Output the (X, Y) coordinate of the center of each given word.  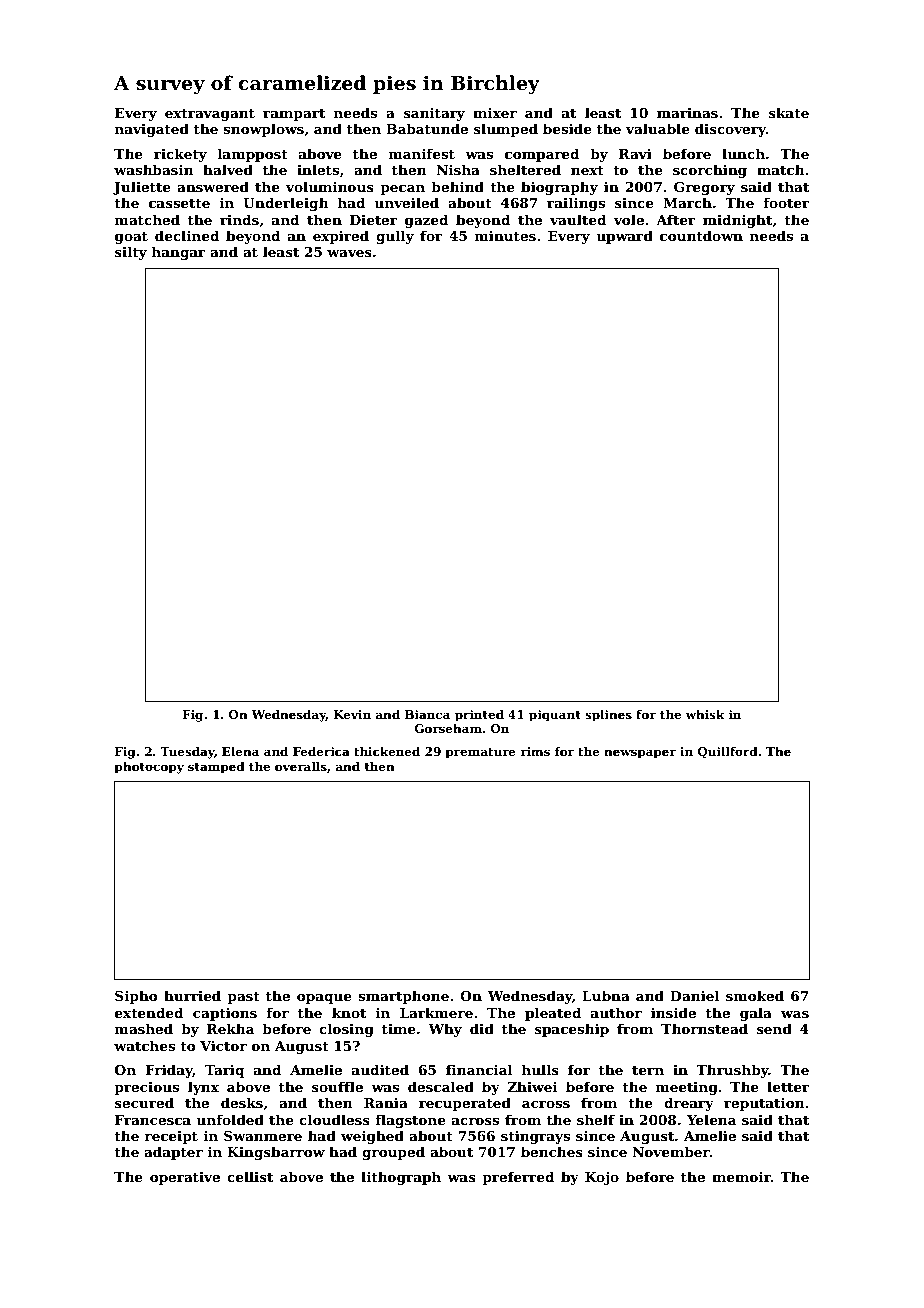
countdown (701, 235)
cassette (179, 203)
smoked (755, 995)
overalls (301, 766)
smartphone (403, 997)
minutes (505, 236)
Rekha (230, 1028)
